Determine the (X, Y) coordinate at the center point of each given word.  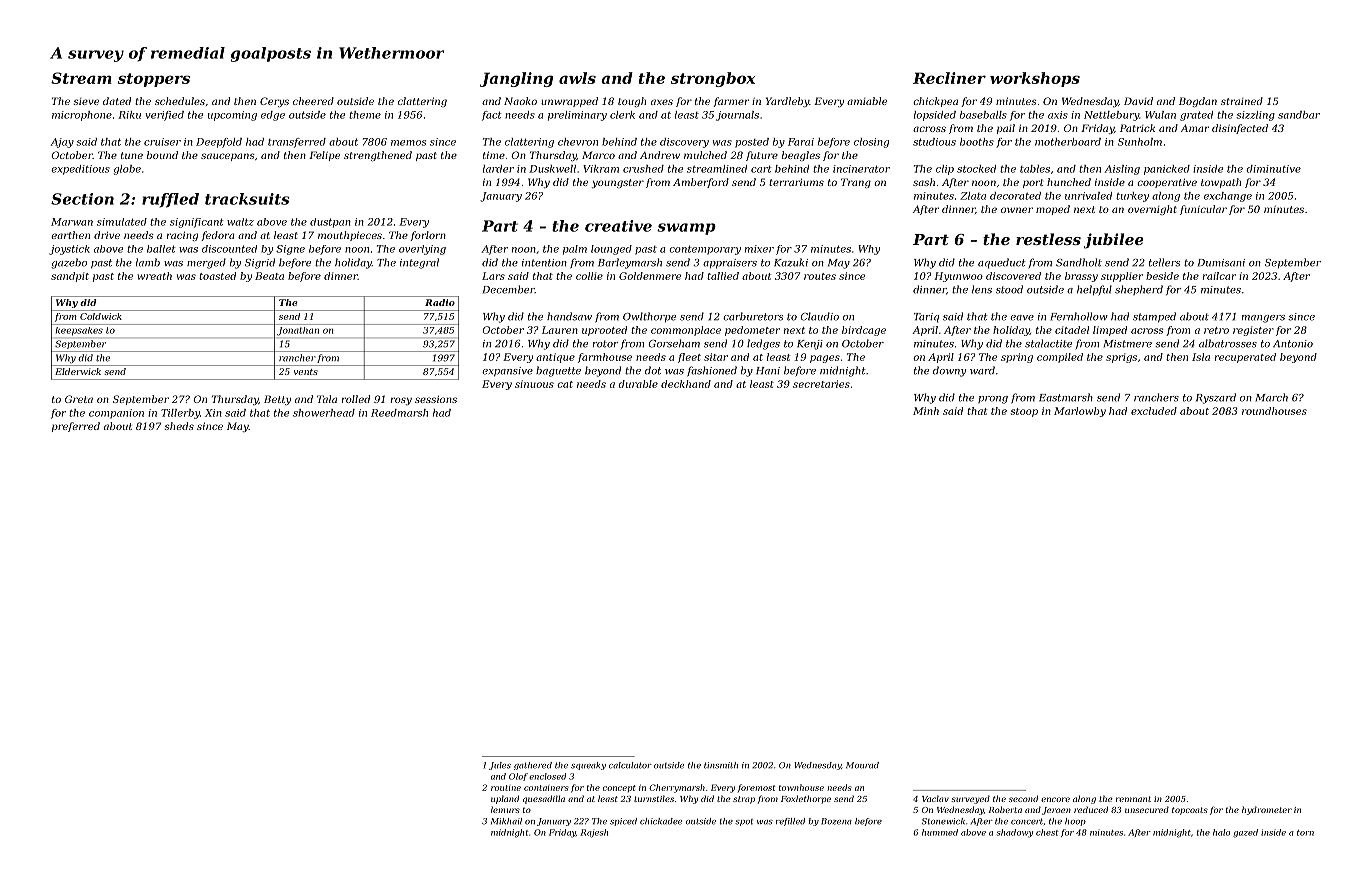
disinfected (1240, 129)
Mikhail (506, 821)
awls (577, 78)
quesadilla (544, 799)
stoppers (154, 80)
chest (1047, 832)
